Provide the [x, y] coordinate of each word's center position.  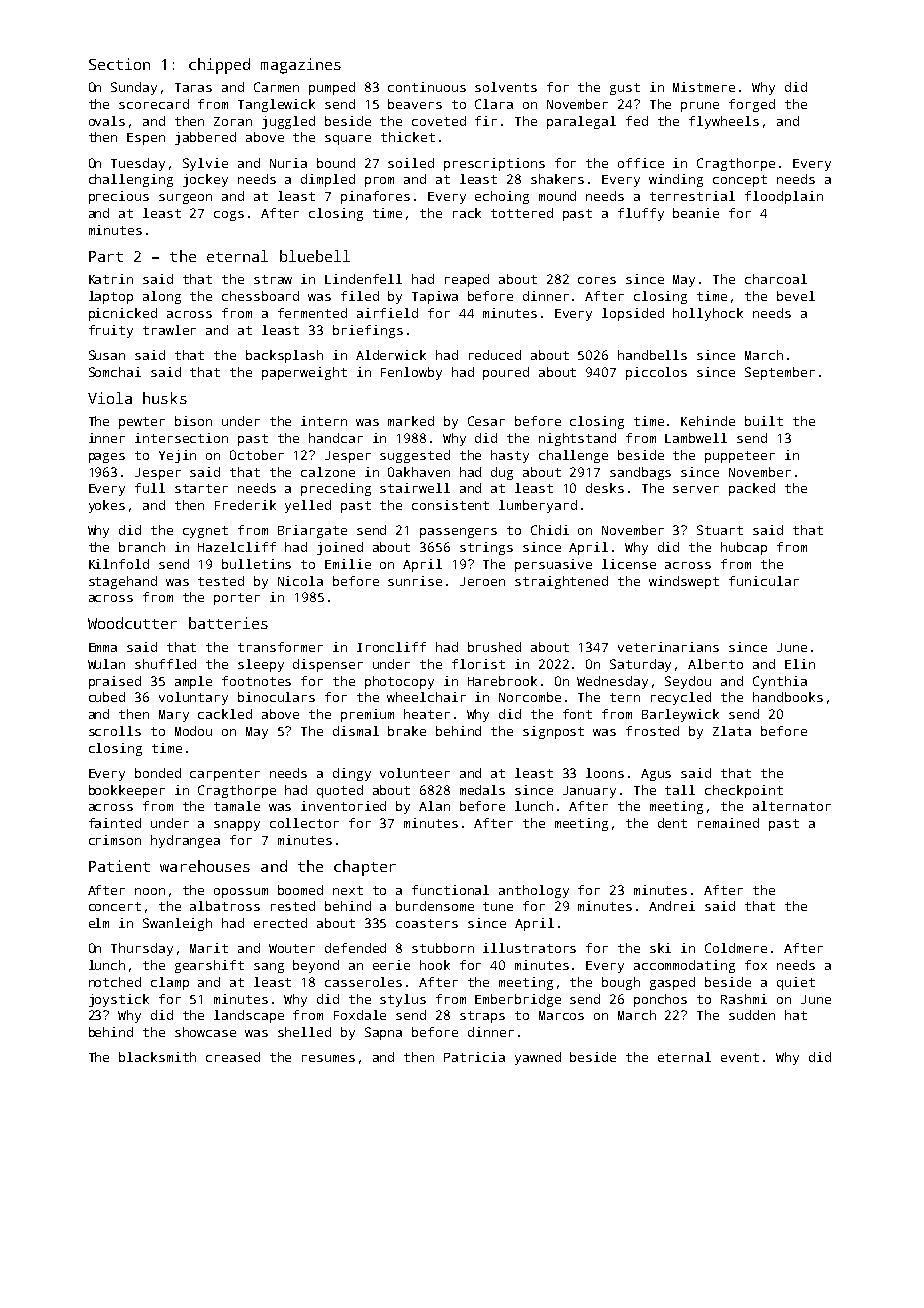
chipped [219, 66]
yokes [107, 506]
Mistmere [704, 87]
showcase [205, 1032]
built [764, 421]
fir [486, 121]
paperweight [304, 373]
